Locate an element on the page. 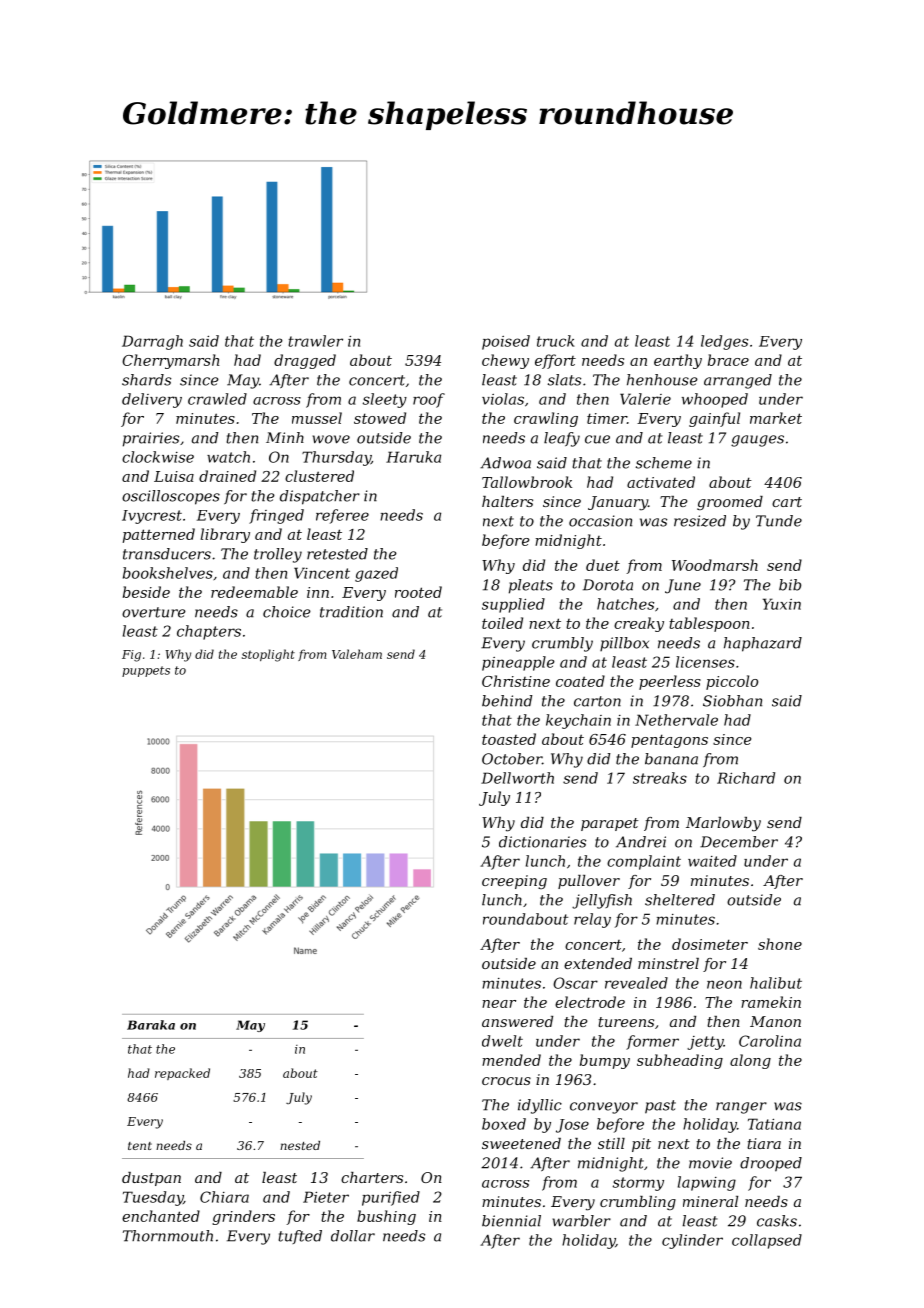 The width and height of the page is (924, 1308). ledges is located at coordinates (724, 342).
